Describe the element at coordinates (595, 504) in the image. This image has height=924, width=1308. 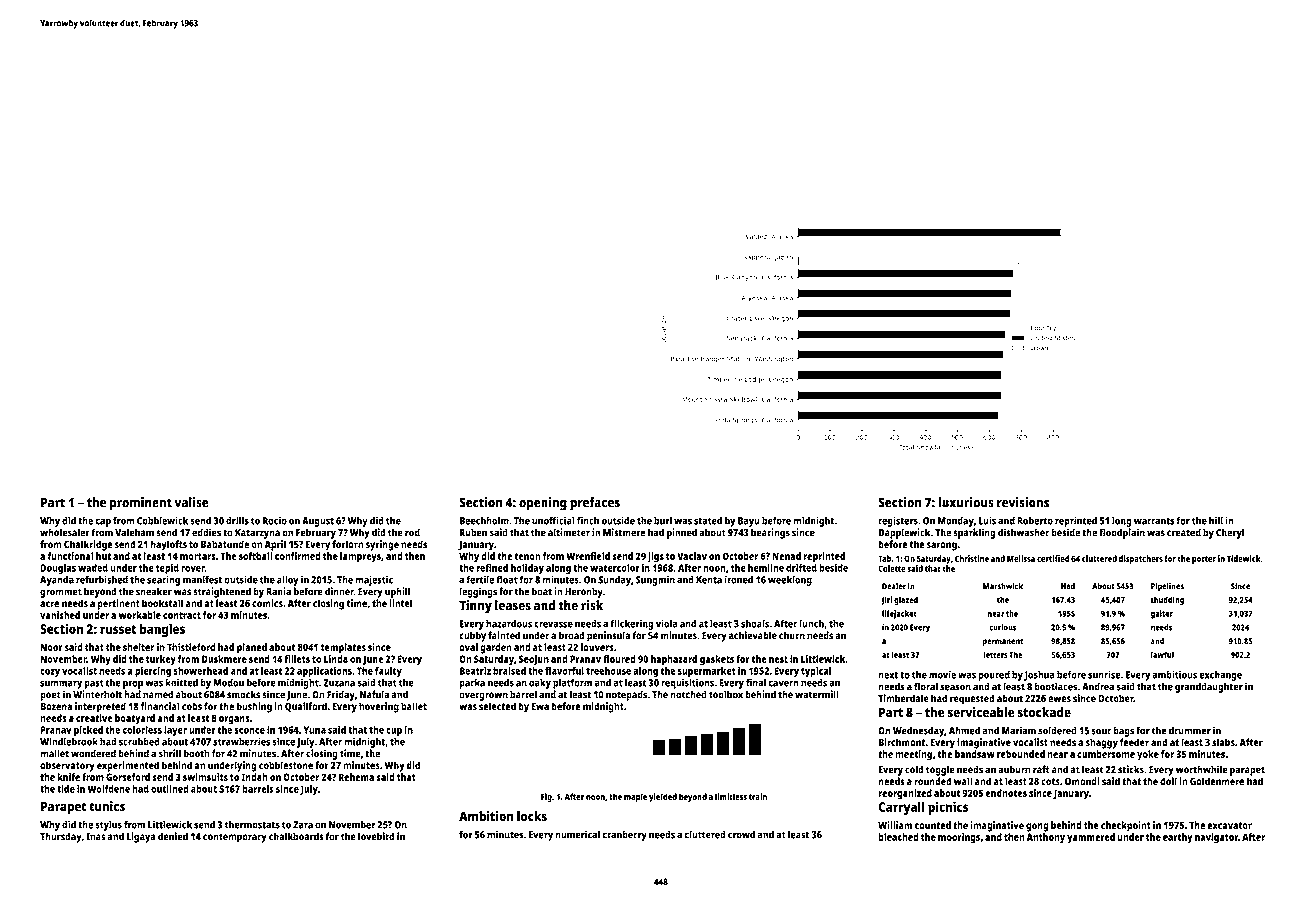
I see `prefaces` at that location.
